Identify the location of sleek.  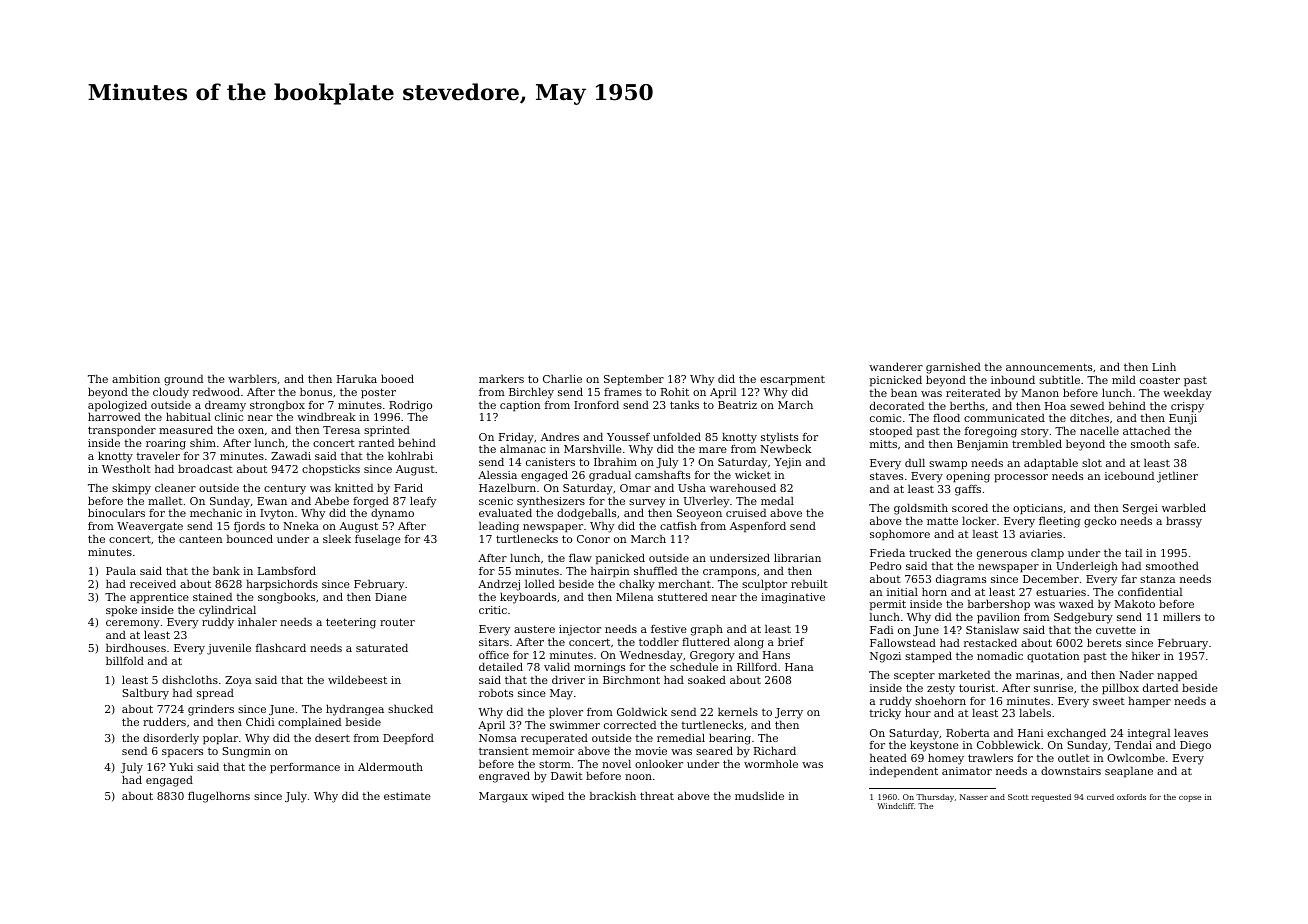
(337, 538).
